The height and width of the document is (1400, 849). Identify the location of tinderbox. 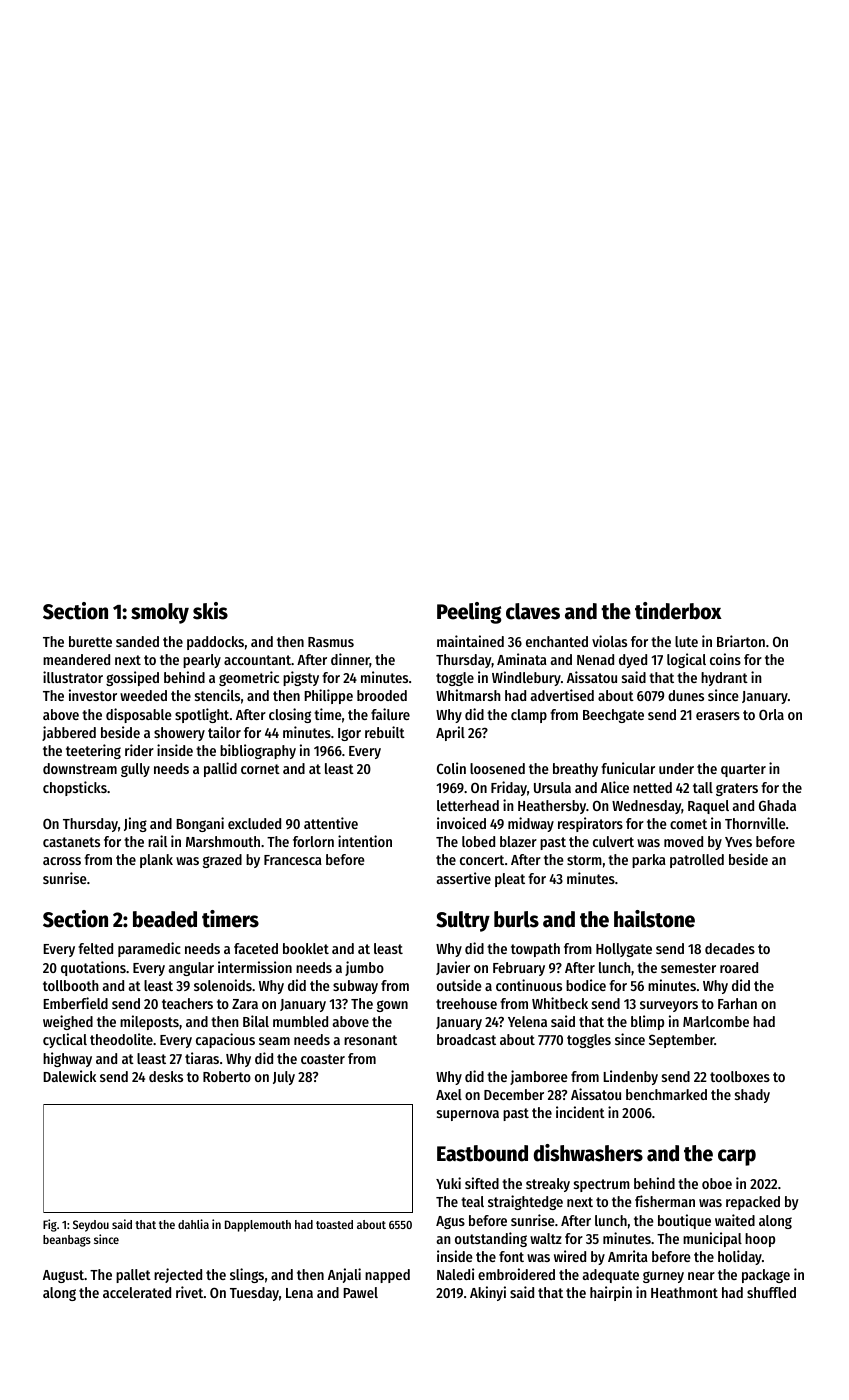
(678, 611).
